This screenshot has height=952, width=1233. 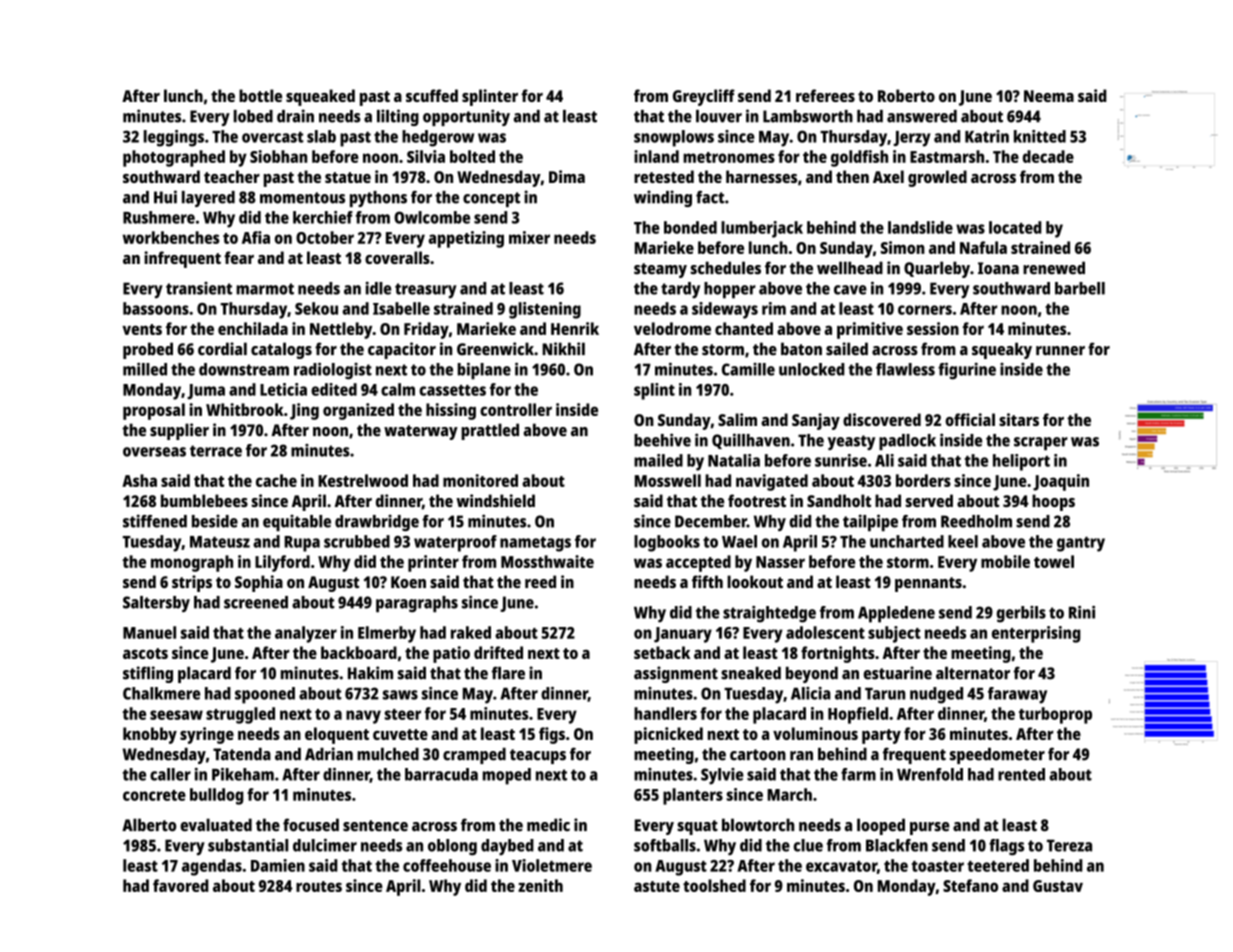 I want to click on routes, so click(x=319, y=886).
